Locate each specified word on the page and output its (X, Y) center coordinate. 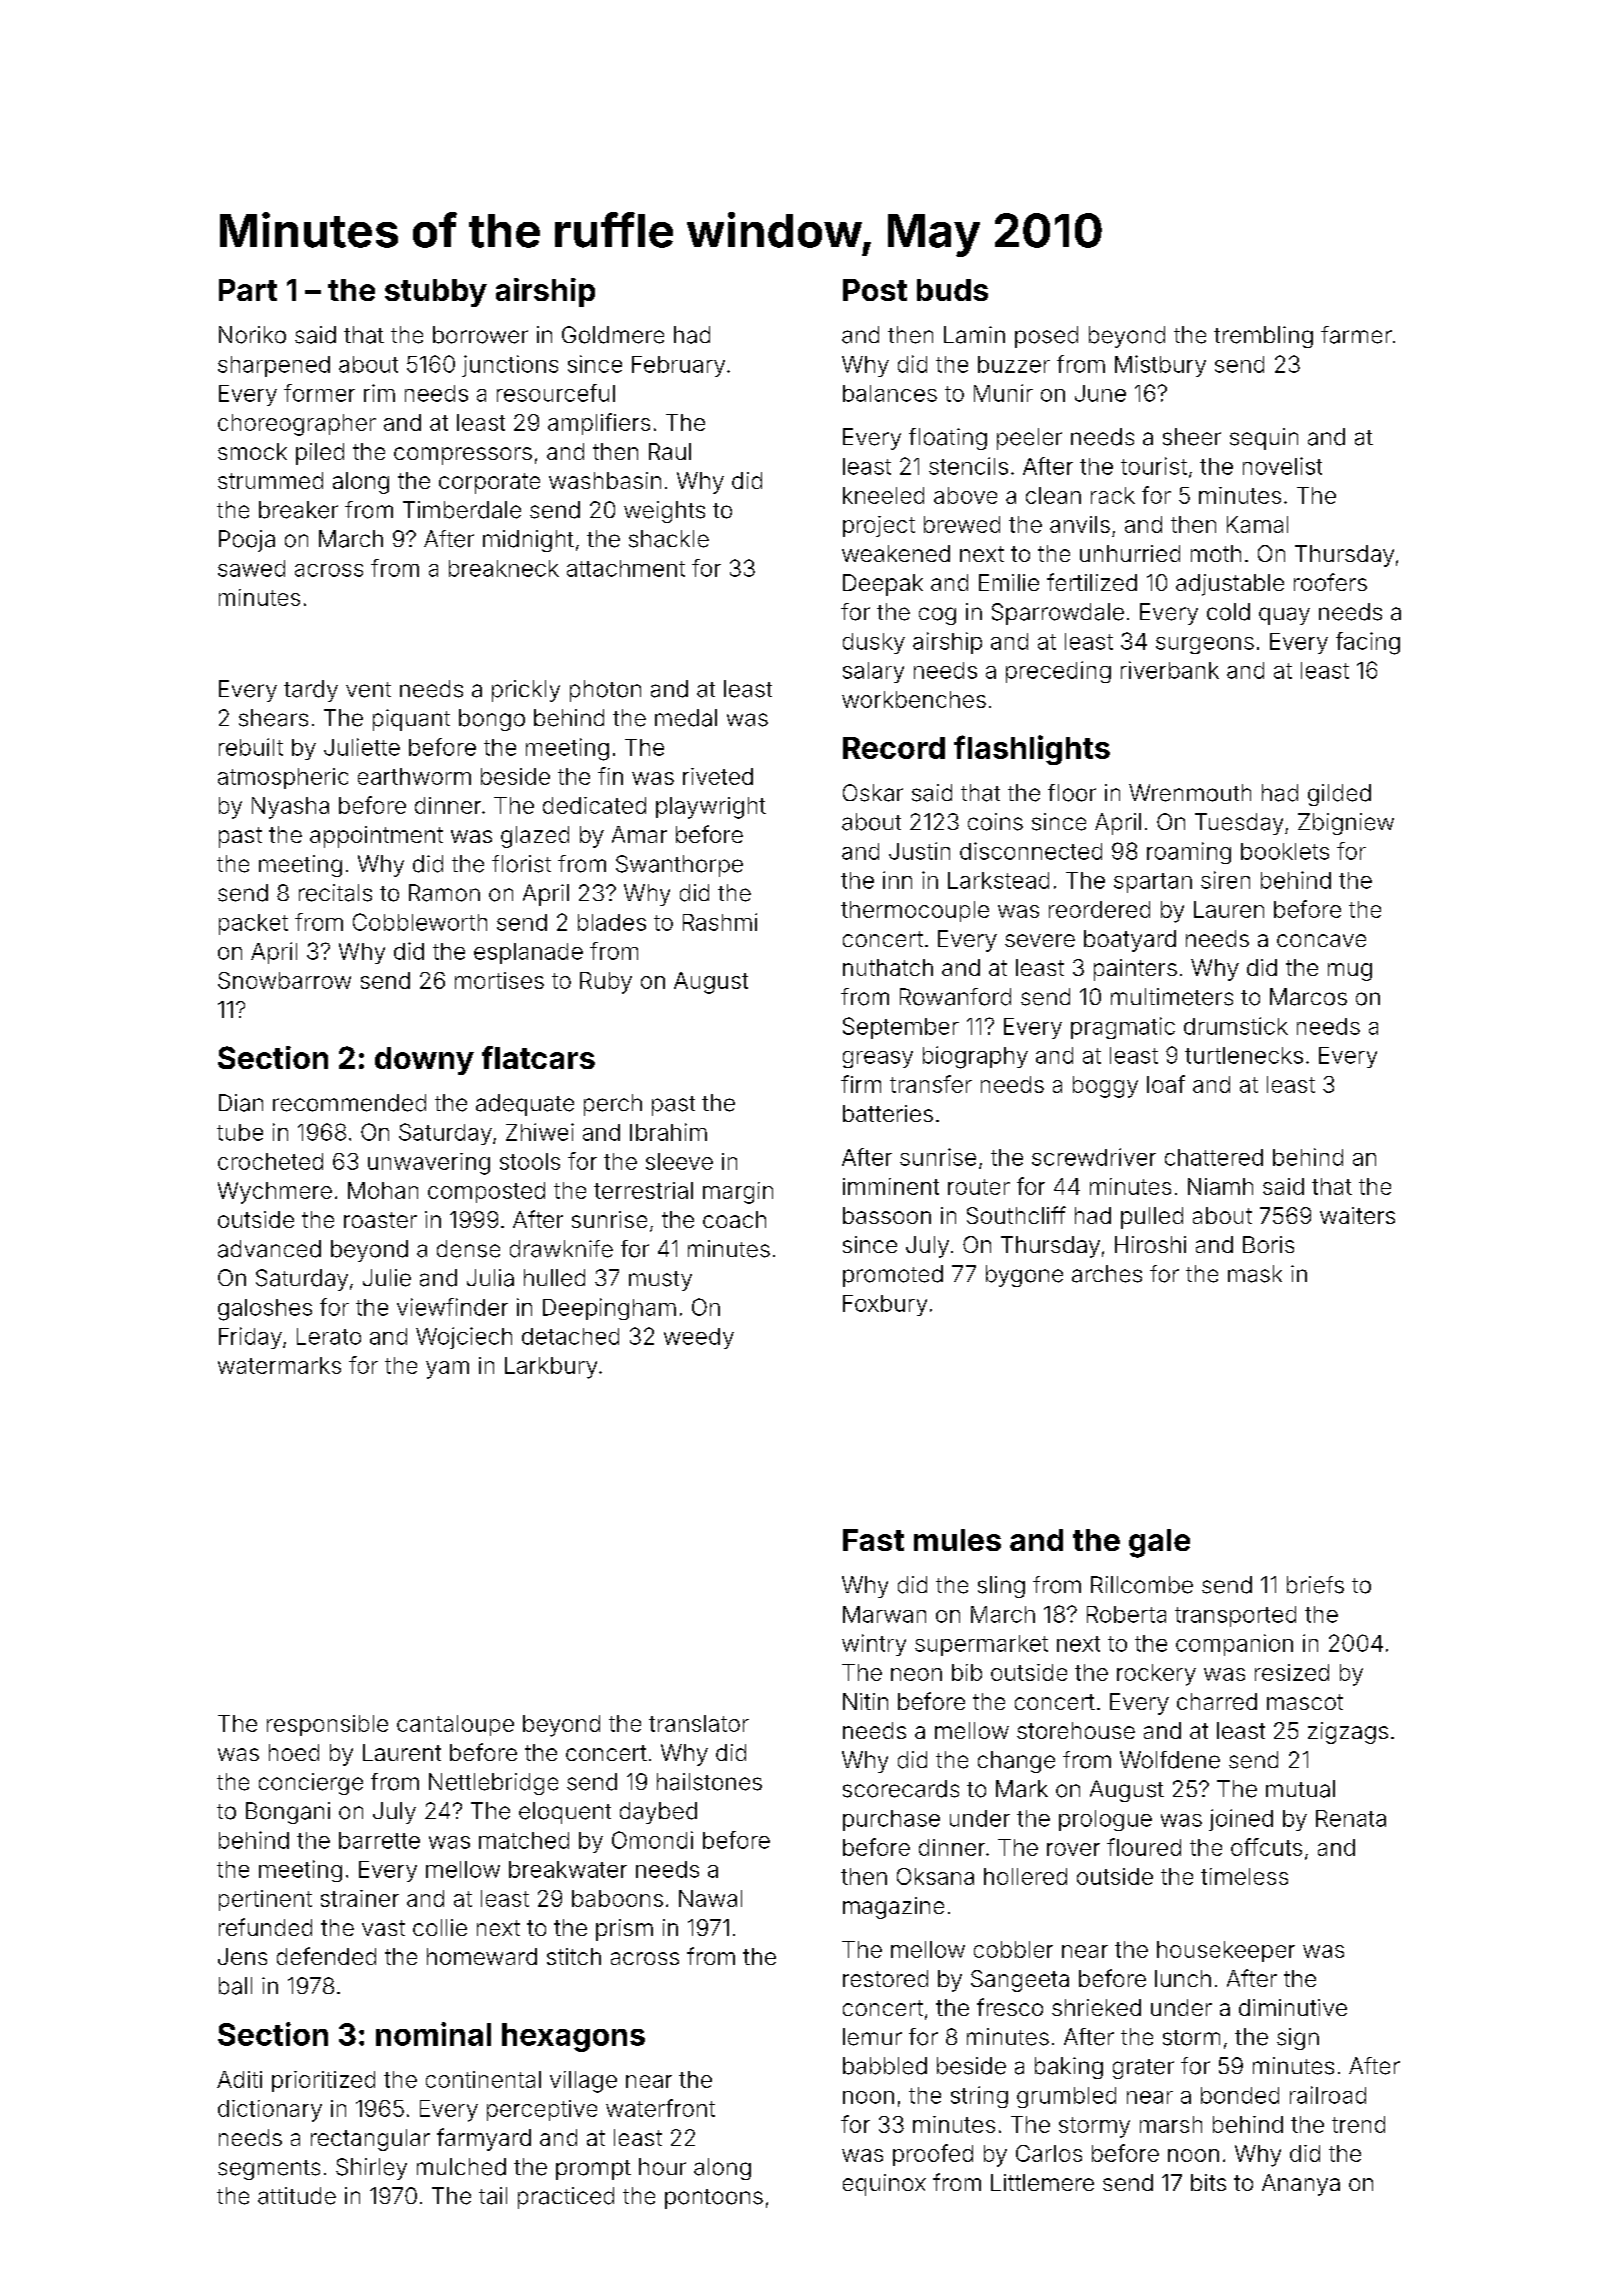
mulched (461, 2167)
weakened (896, 553)
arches (1107, 1274)
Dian (241, 1103)
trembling (1263, 337)
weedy (699, 1338)
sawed (251, 568)
